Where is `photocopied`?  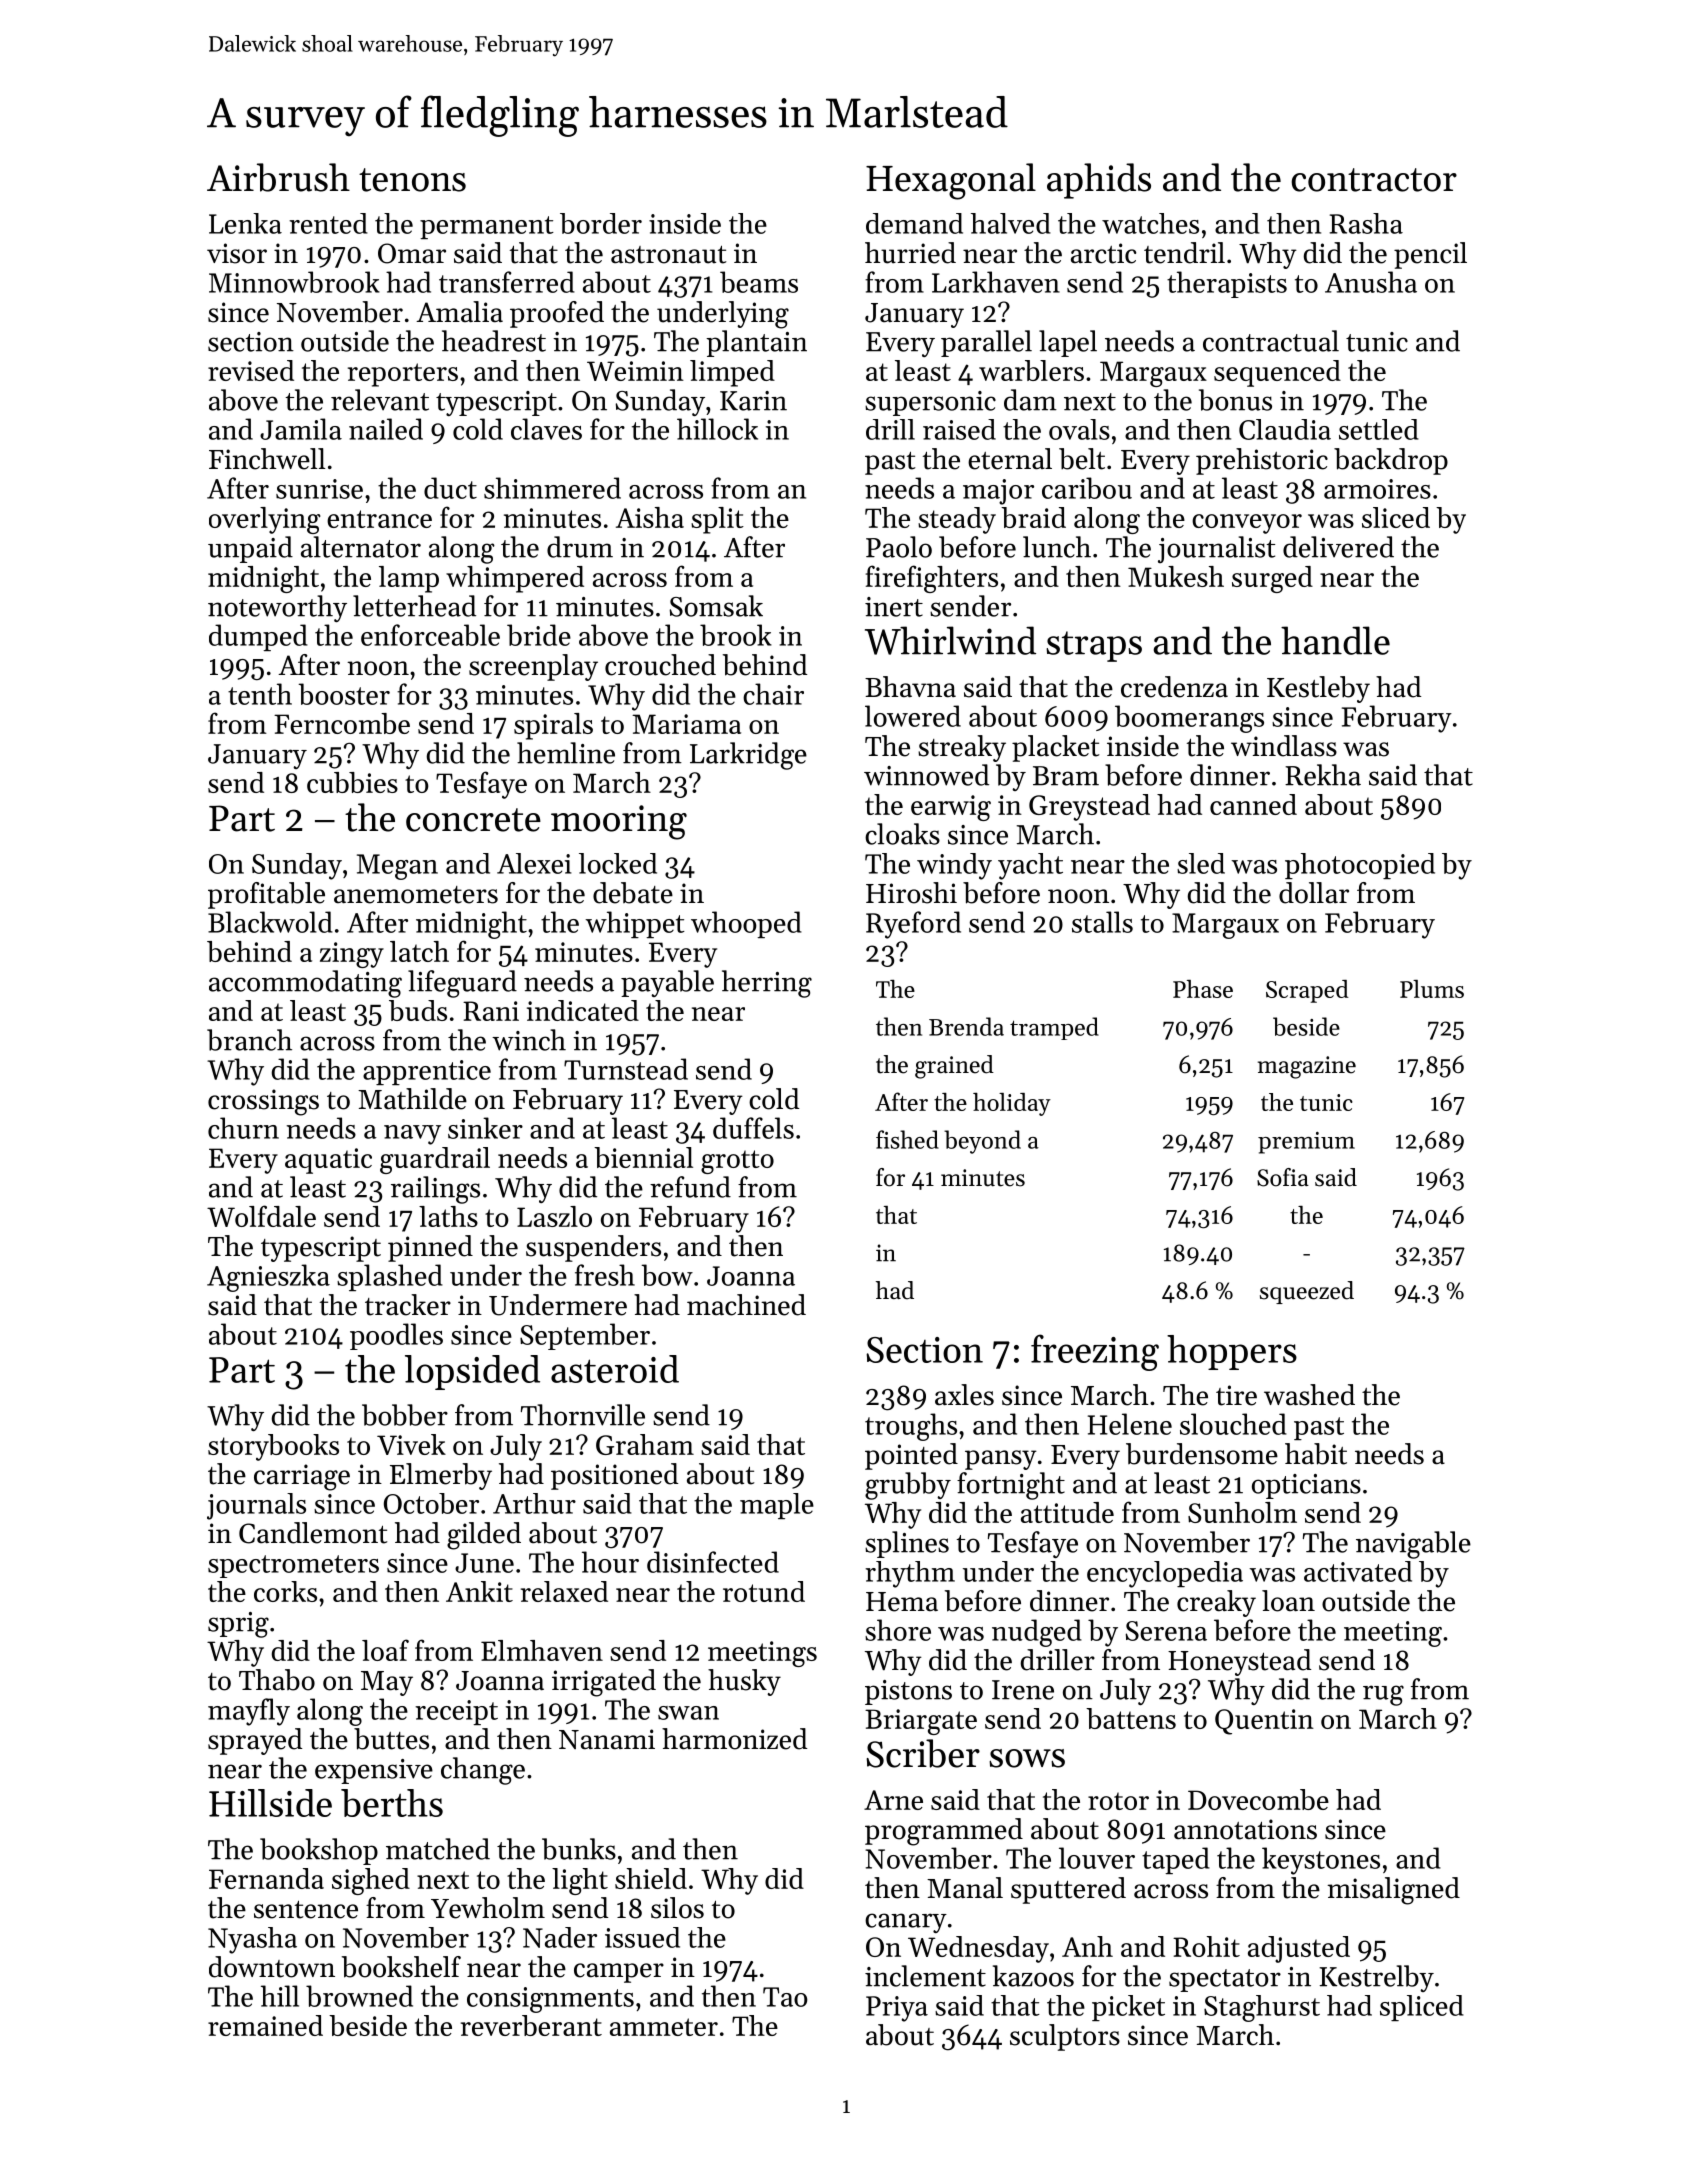
photocopied is located at coordinates (1360, 866).
